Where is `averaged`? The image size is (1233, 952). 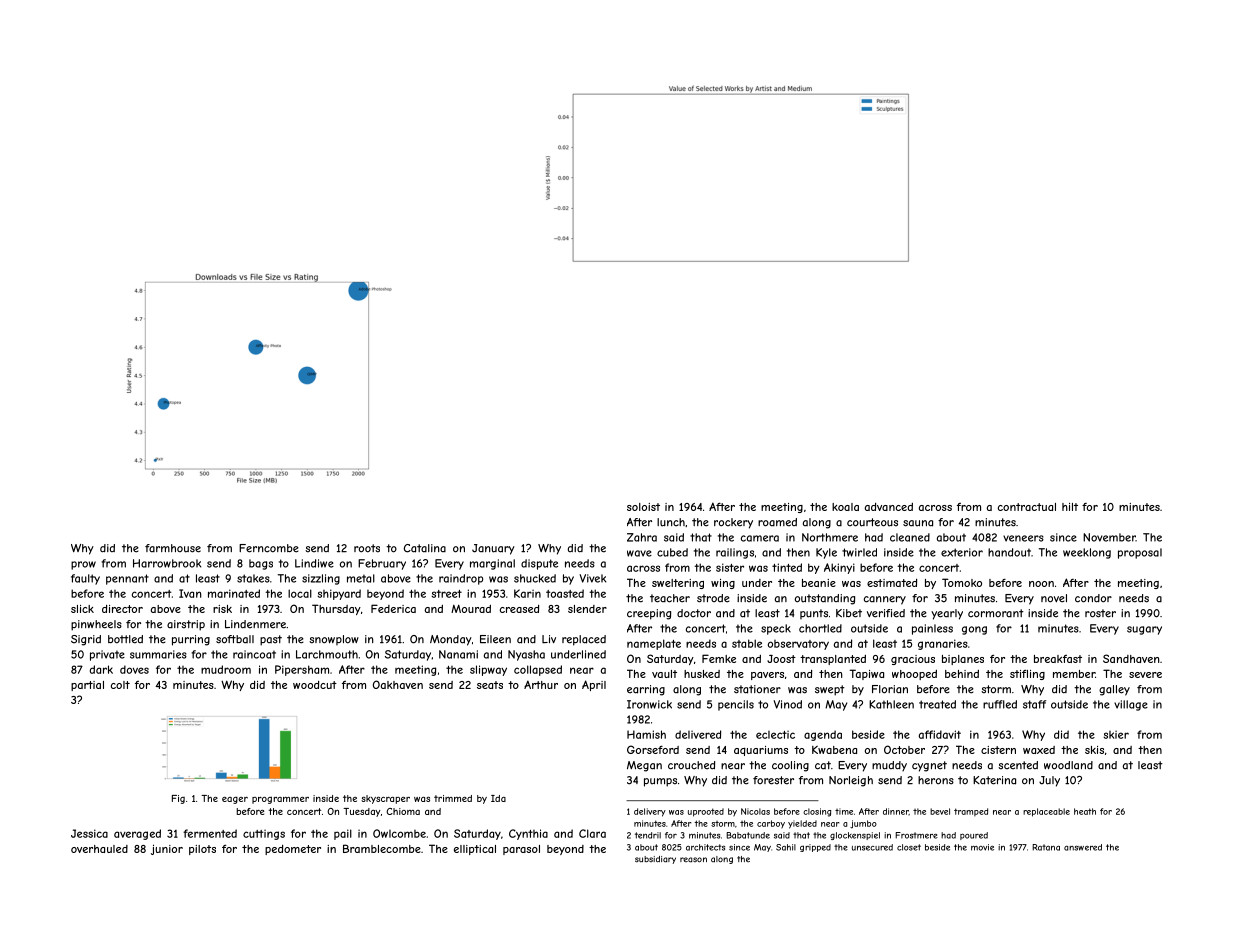
averaged is located at coordinates (137, 834).
